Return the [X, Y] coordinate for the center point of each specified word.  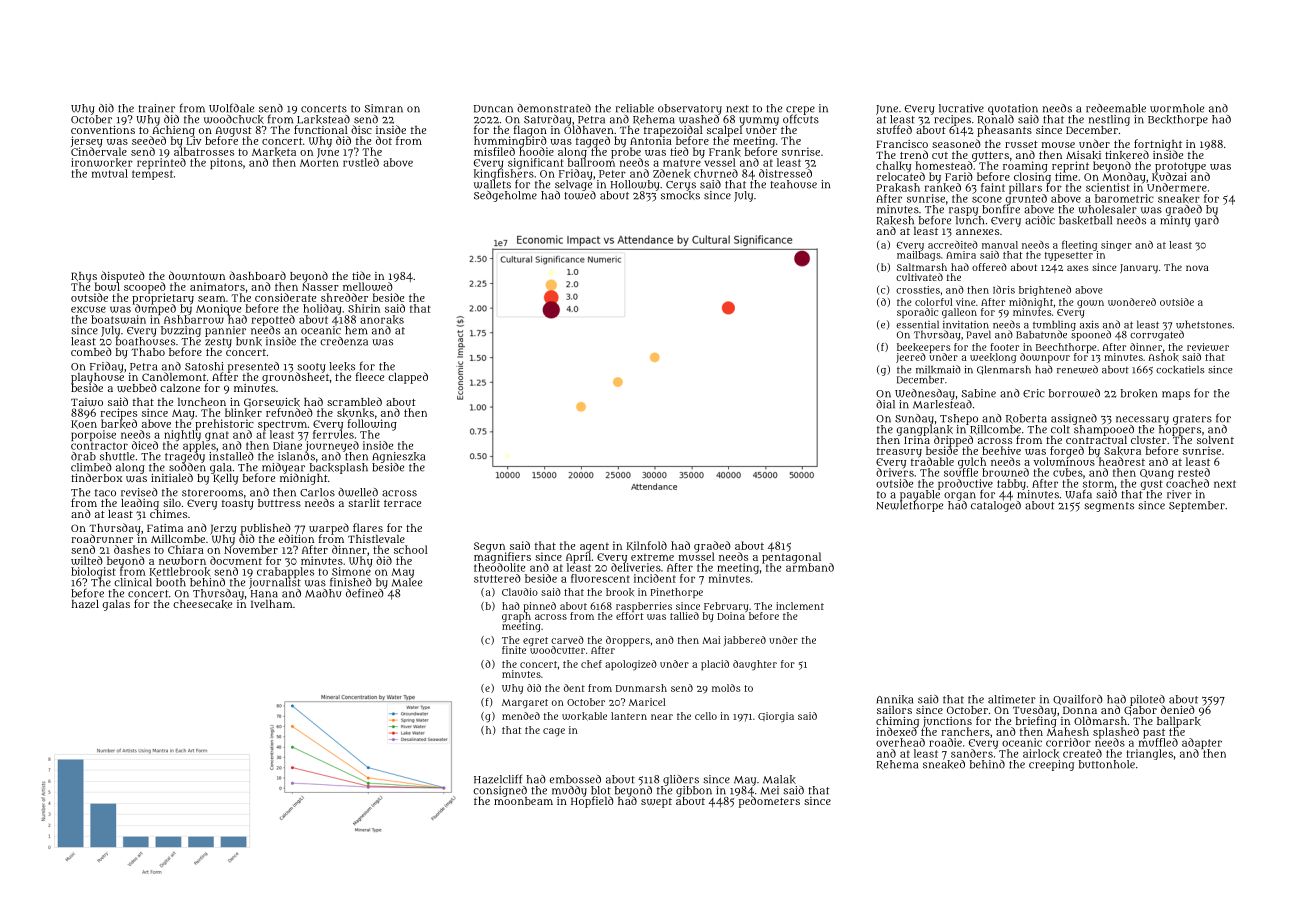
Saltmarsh [922, 267]
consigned [500, 791]
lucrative [961, 108]
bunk [249, 341]
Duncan [493, 109]
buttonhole [1107, 764]
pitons [226, 163]
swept [656, 803]
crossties [918, 290]
